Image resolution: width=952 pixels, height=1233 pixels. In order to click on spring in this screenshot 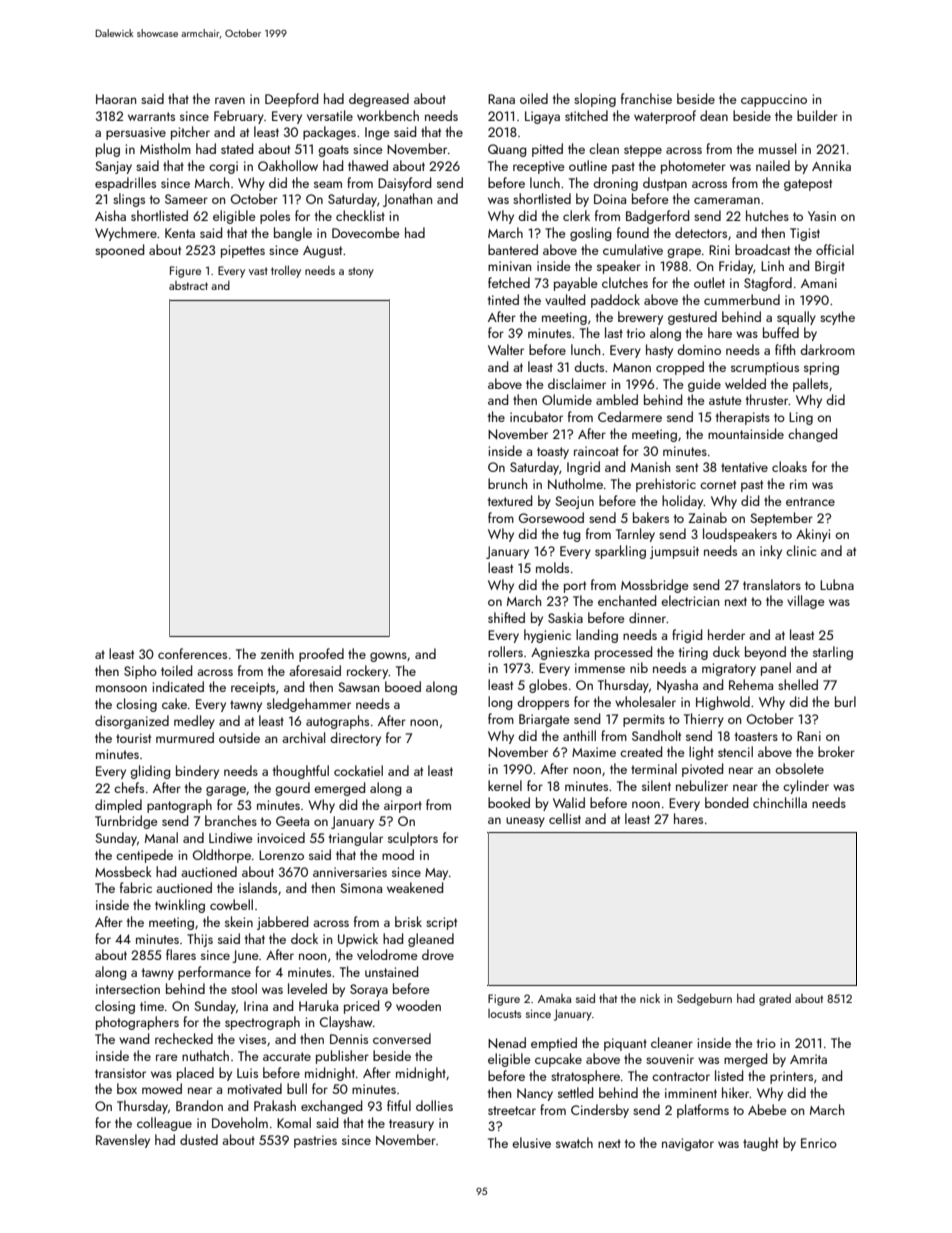, I will do `click(821, 368)`.
